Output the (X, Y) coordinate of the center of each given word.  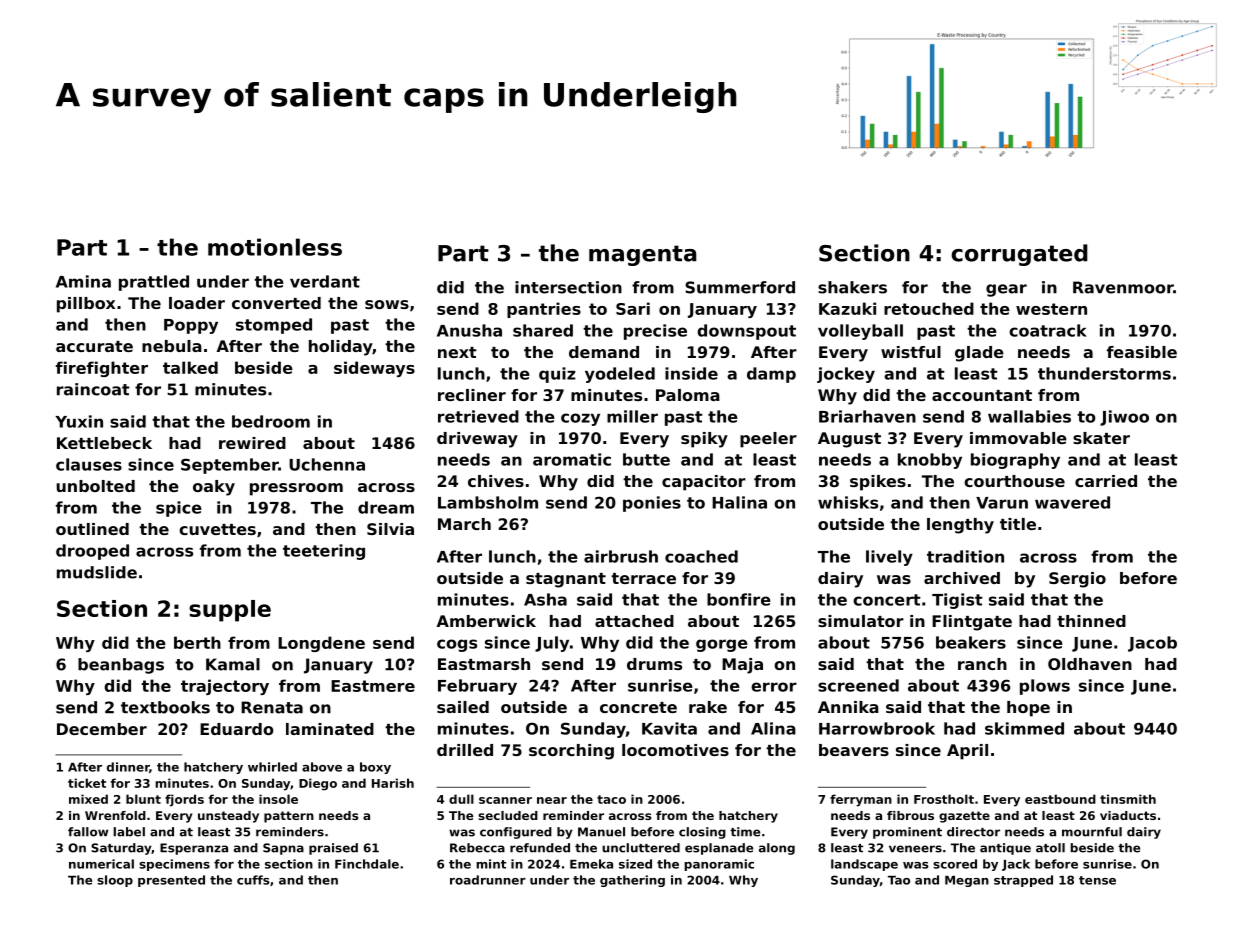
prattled (154, 283)
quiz (557, 375)
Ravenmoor (1123, 287)
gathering (632, 881)
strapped (1023, 881)
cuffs (253, 880)
